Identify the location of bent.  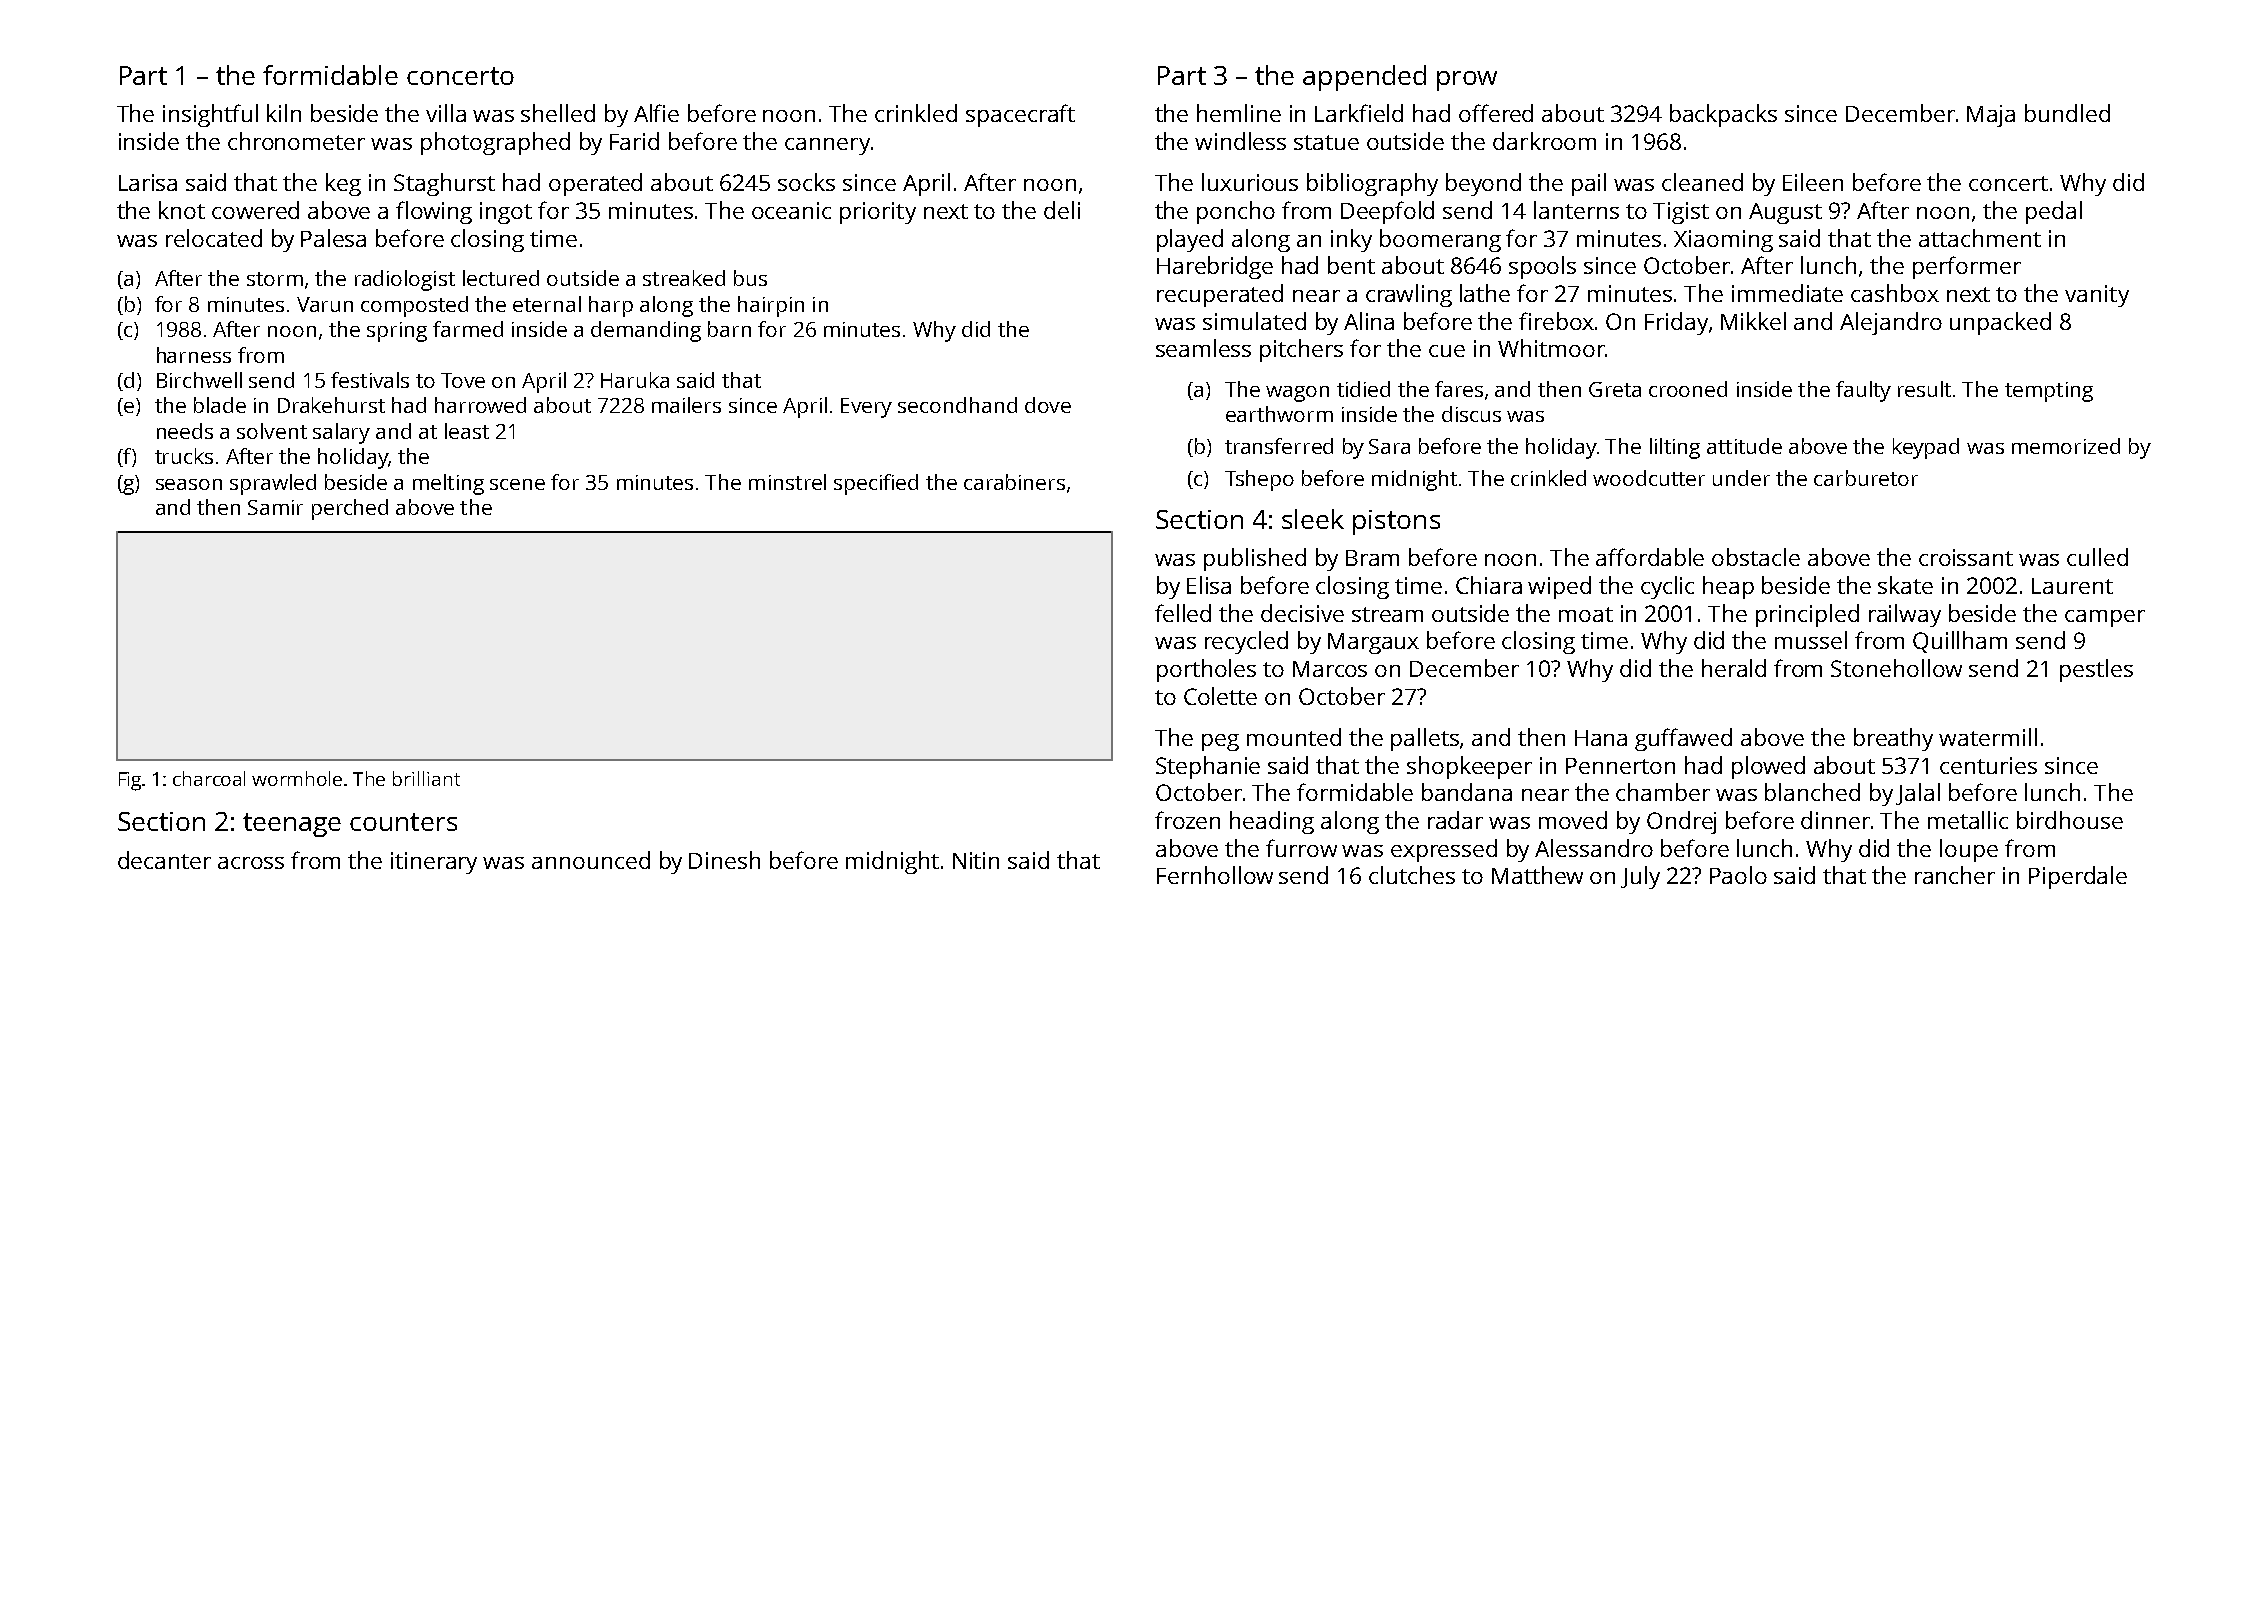
(1351, 265).
